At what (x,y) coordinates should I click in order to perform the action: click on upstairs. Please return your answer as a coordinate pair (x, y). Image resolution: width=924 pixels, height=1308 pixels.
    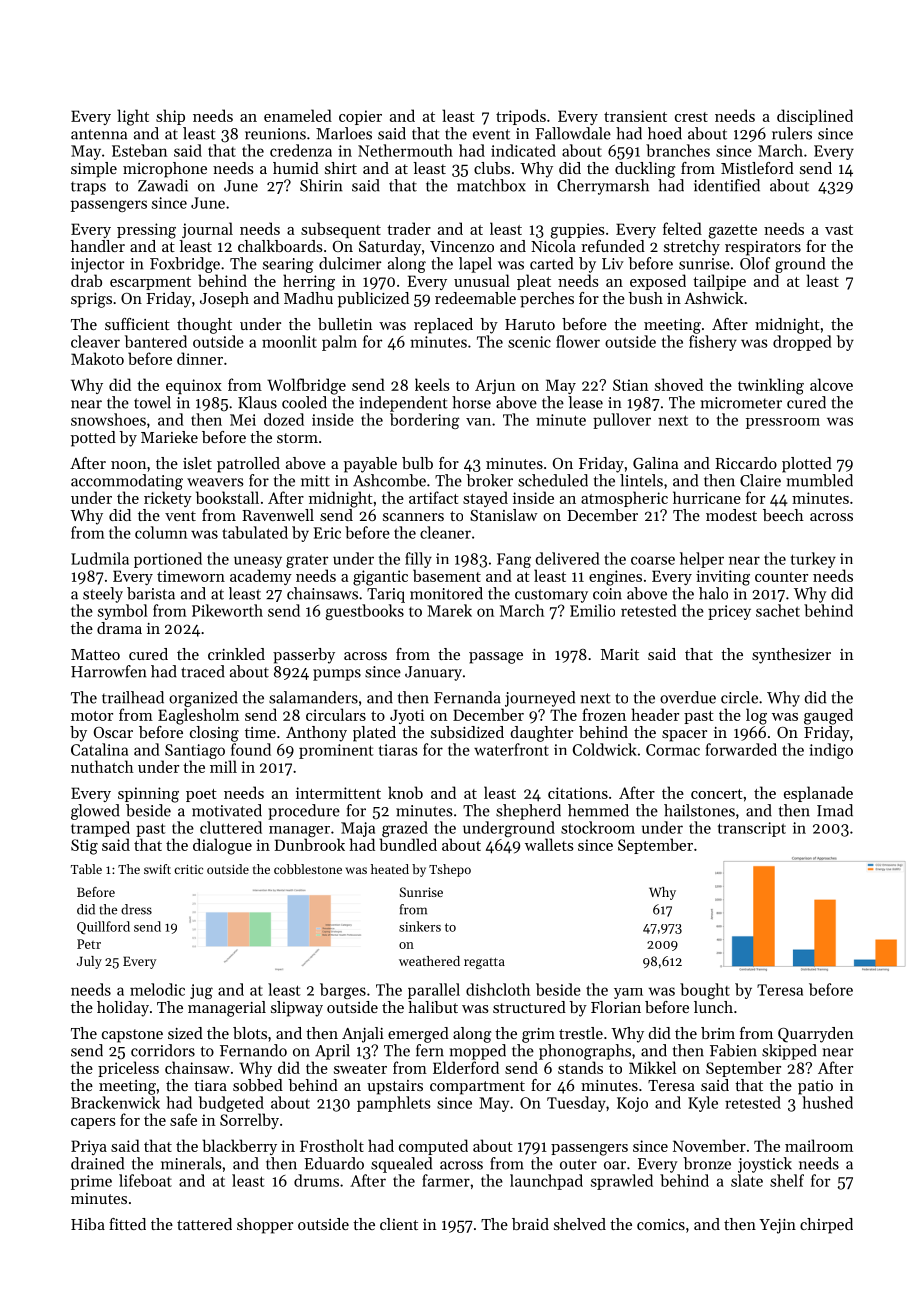
    Looking at the image, I should click on (395, 1087).
